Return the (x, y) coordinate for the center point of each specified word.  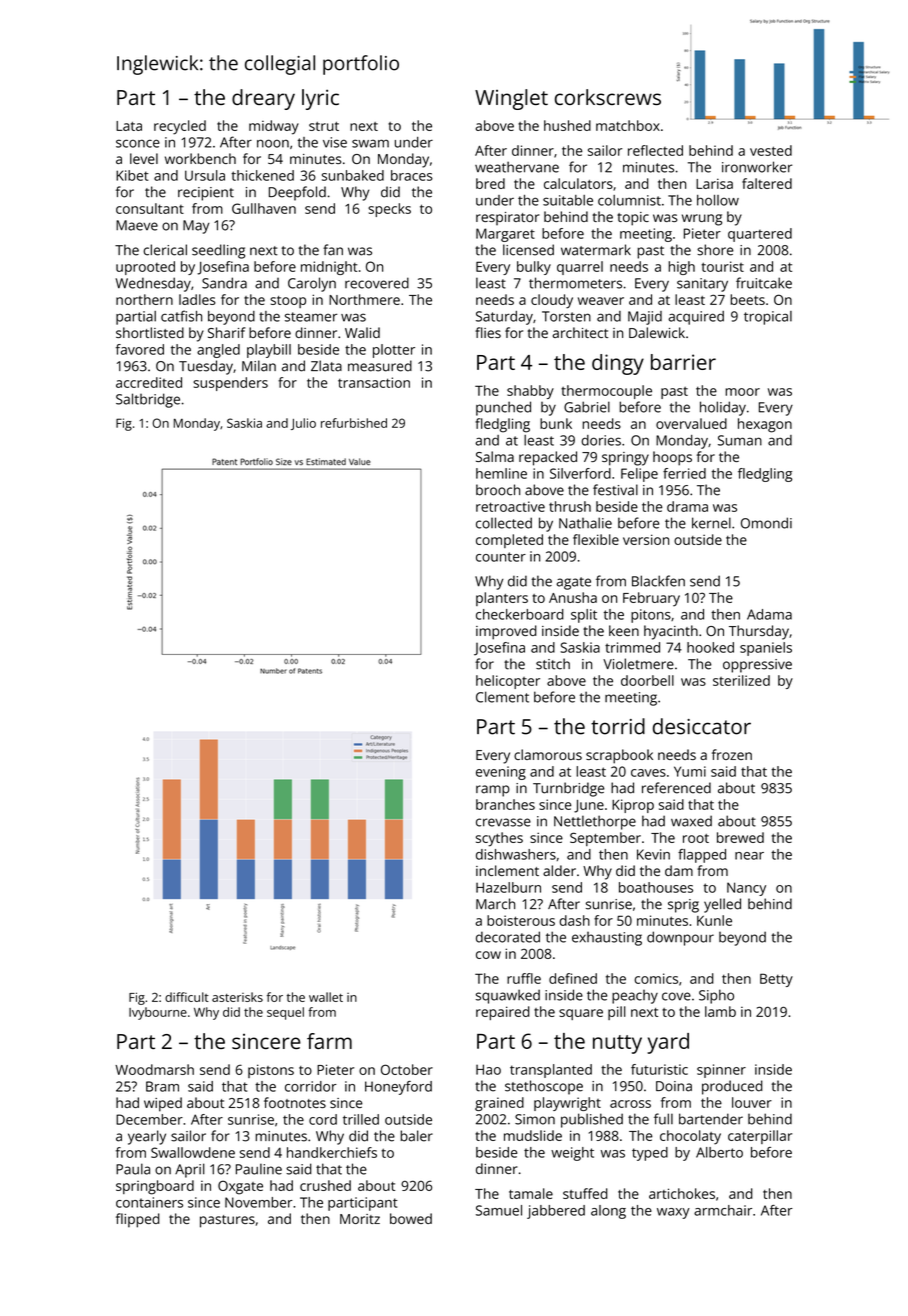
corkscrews (608, 97)
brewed (740, 837)
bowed (411, 1218)
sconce (138, 143)
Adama (769, 614)
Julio (303, 424)
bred (490, 183)
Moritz (360, 1219)
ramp (493, 791)
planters (502, 599)
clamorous (548, 754)
